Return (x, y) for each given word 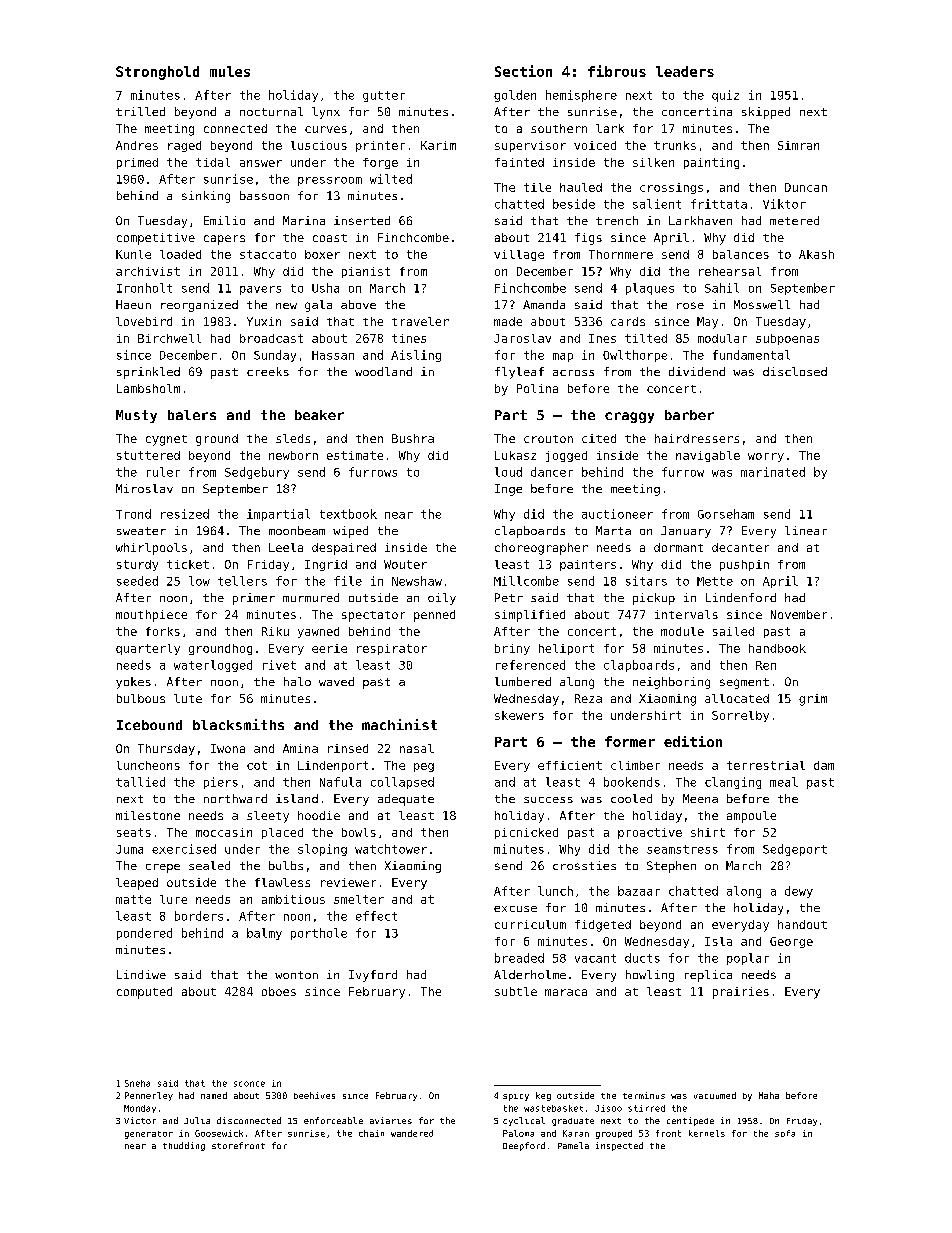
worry (766, 457)
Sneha (137, 1083)
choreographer (541, 549)
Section (523, 71)
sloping (322, 850)
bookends (632, 782)
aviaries (391, 1120)
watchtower (391, 849)
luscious (319, 145)
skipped (766, 113)
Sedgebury (257, 473)
